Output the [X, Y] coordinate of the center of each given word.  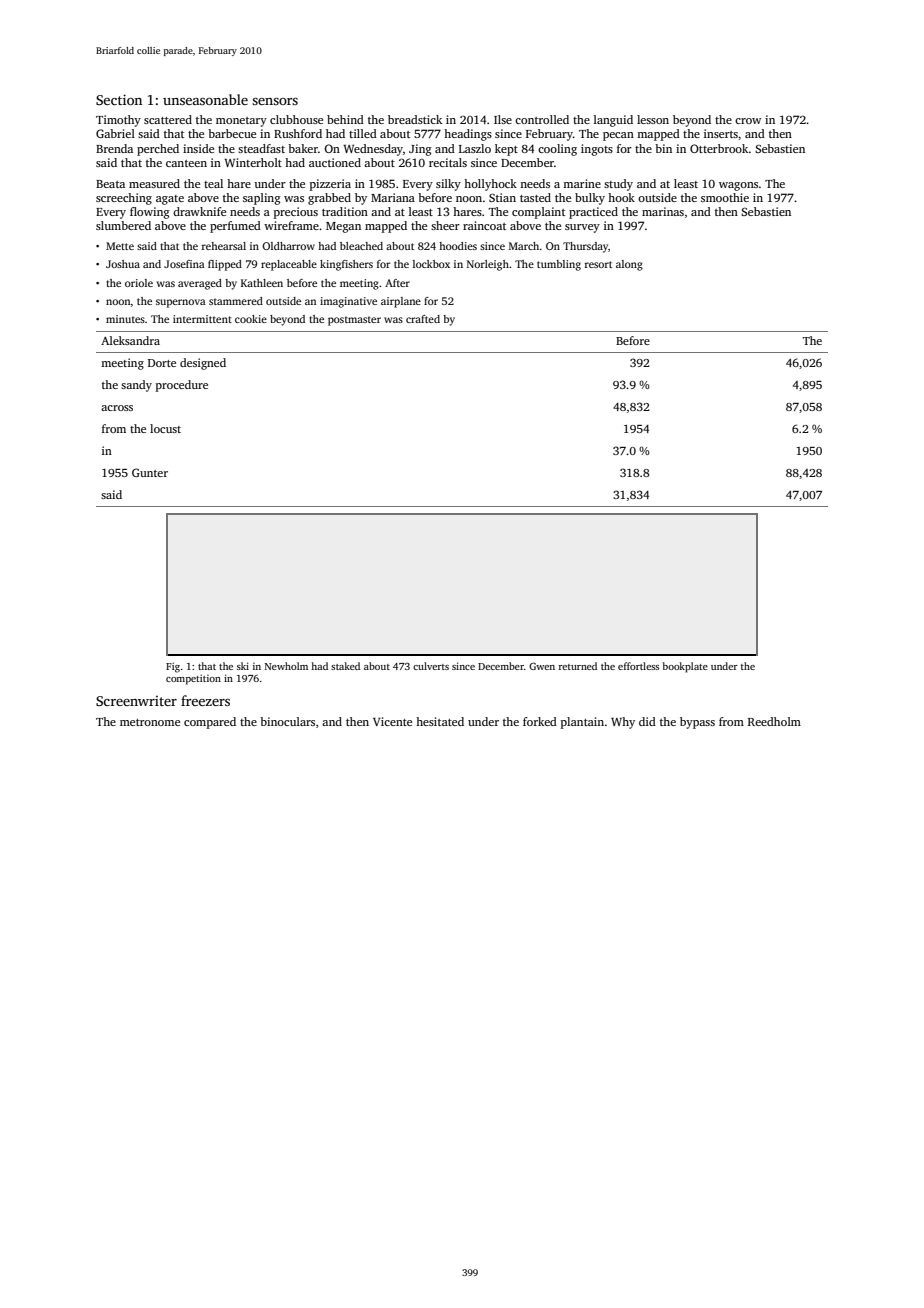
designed [203, 364]
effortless [638, 666]
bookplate [685, 667]
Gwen [542, 666]
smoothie [725, 197]
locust [165, 428]
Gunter [150, 472]
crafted [423, 319]
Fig [173, 667]
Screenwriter [136, 701]
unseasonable [205, 99]
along [629, 265]
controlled [542, 119]
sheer [445, 225]
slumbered [123, 225]
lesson [653, 119]
